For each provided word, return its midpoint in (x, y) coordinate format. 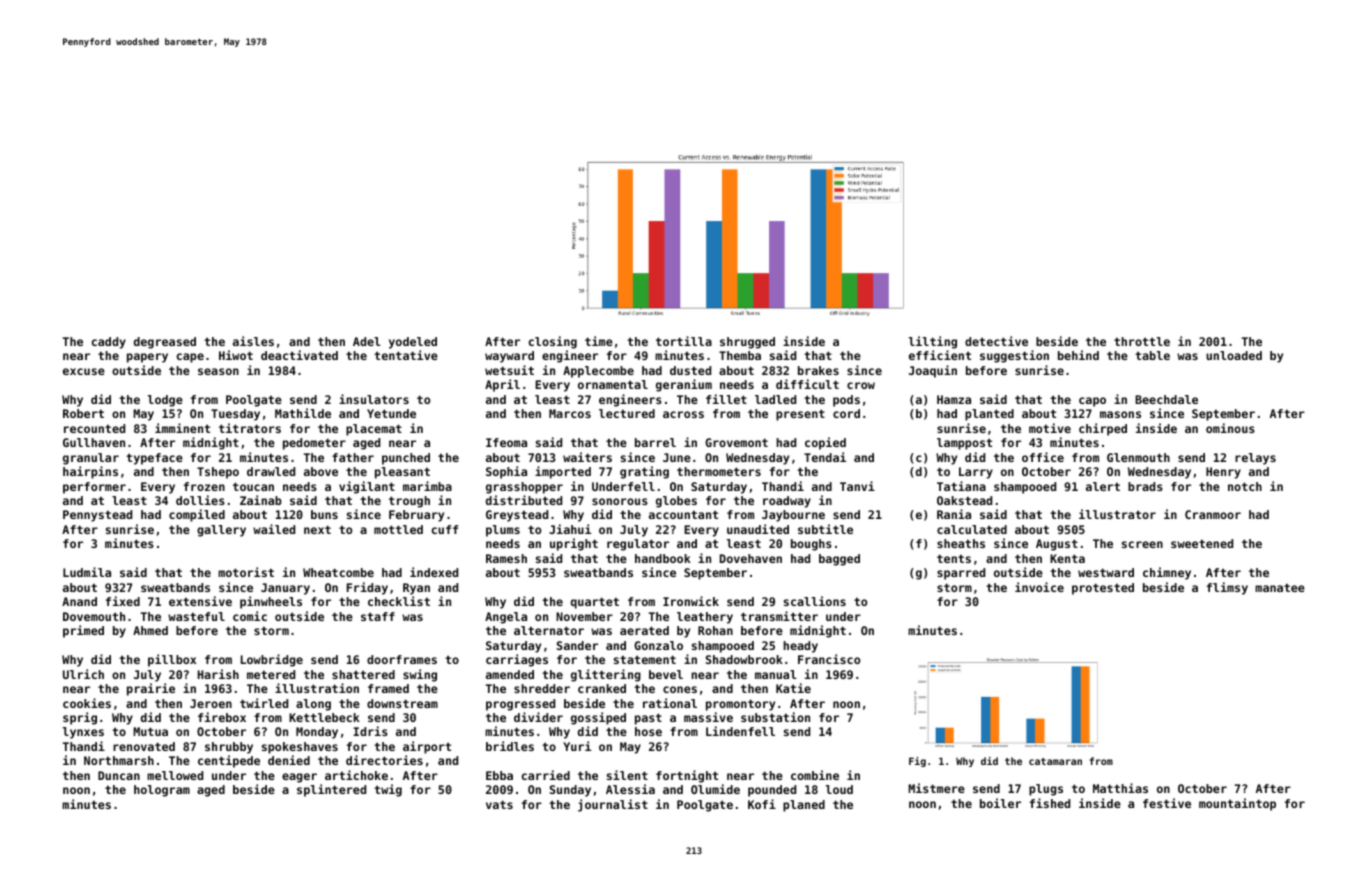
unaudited (758, 529)
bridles (510, 746)
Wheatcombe (338, 572)
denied (289, 760)
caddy (109, 343)
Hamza (954, 399)
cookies (87, 703)
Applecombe (598, 372)
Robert (83, 413)
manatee (1280, 588)
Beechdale (1166, 399)
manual (776, 674)
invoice (1039, 587)
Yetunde (391, 413)
